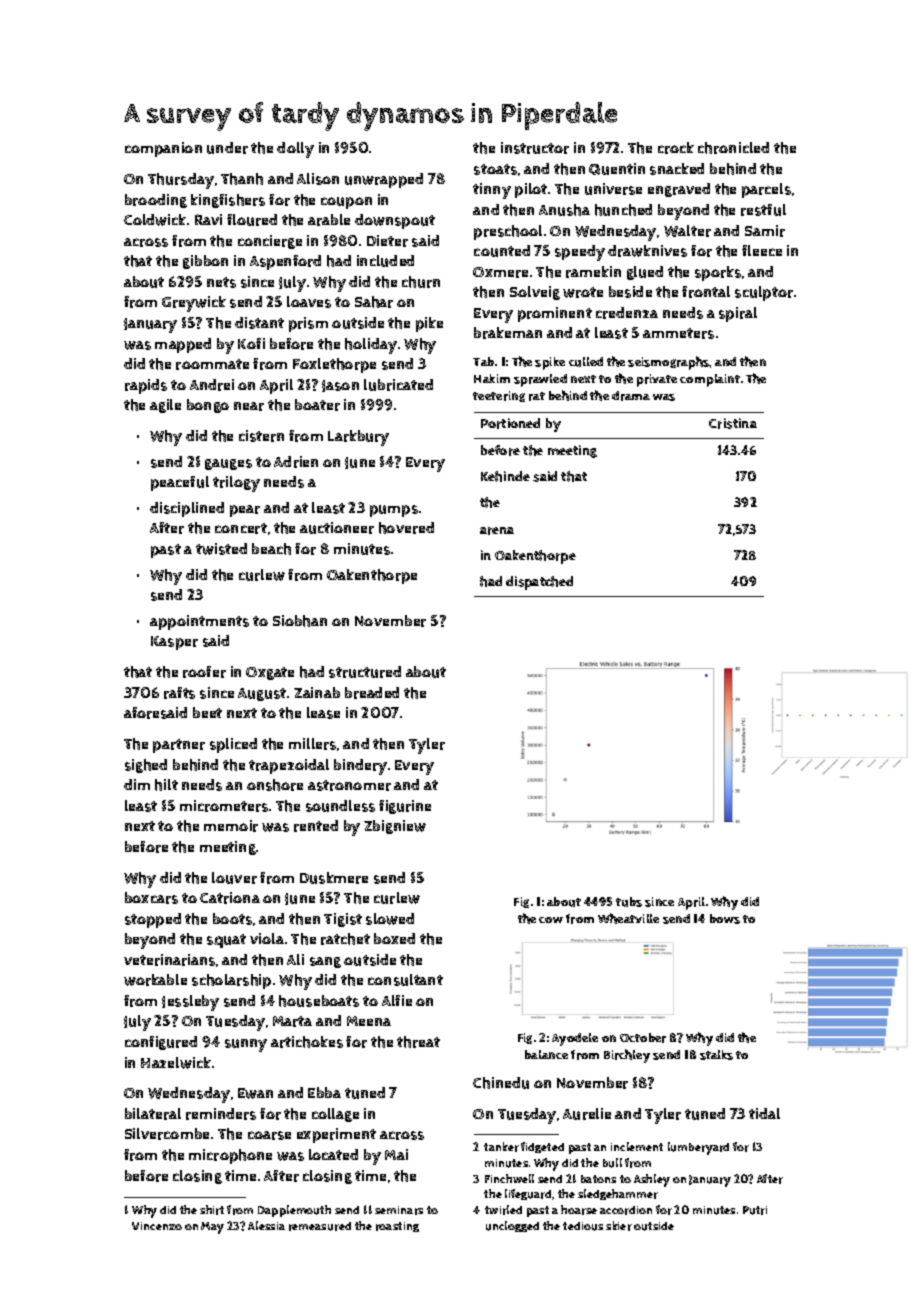 The height and width of the screenshot is (1308, 924). What do you see at coordinates (540, 380) in the screenshot?
I see `sprawled` at bounding box center [540, 380].
